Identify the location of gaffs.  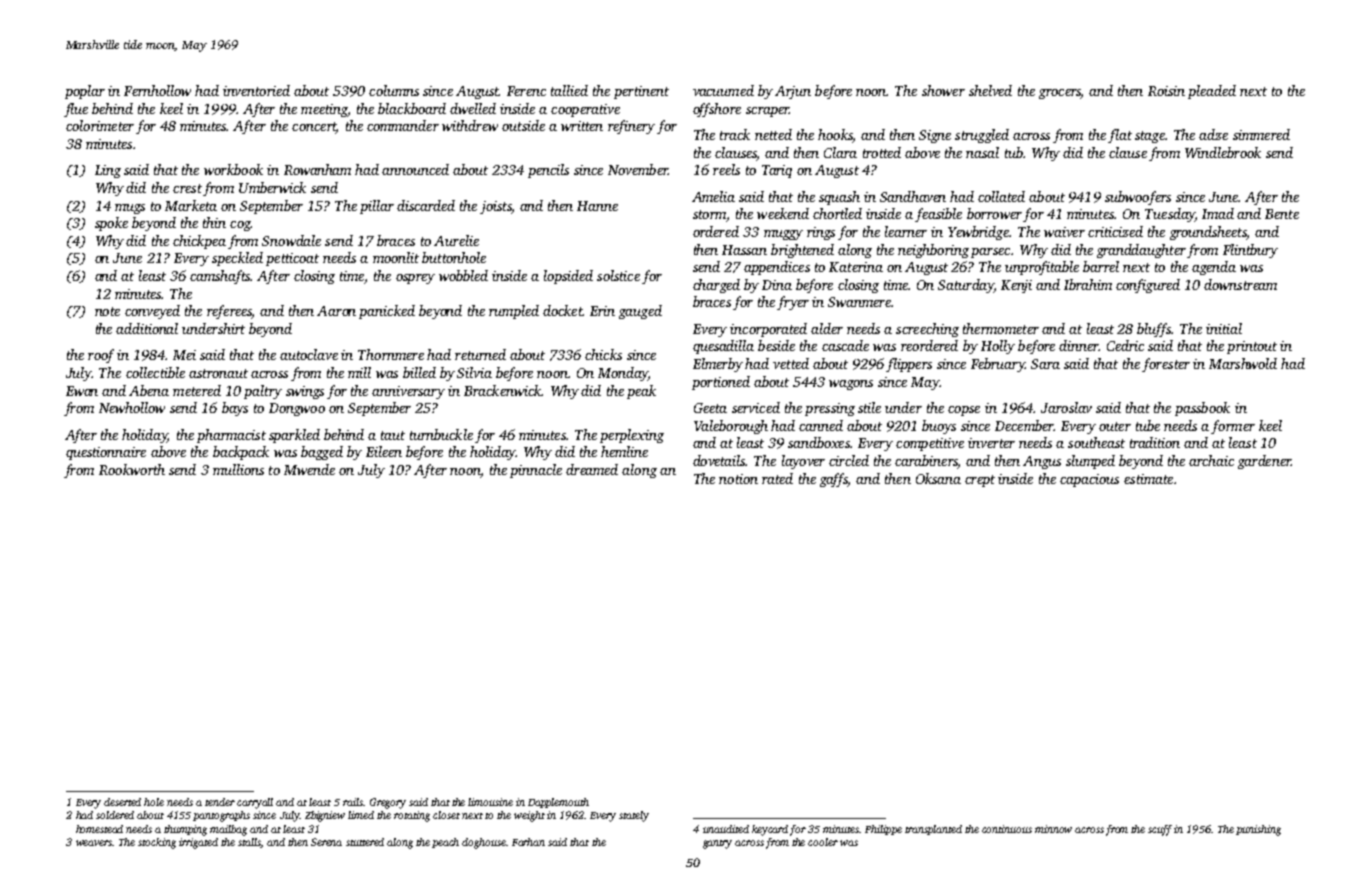
(834, 480).
